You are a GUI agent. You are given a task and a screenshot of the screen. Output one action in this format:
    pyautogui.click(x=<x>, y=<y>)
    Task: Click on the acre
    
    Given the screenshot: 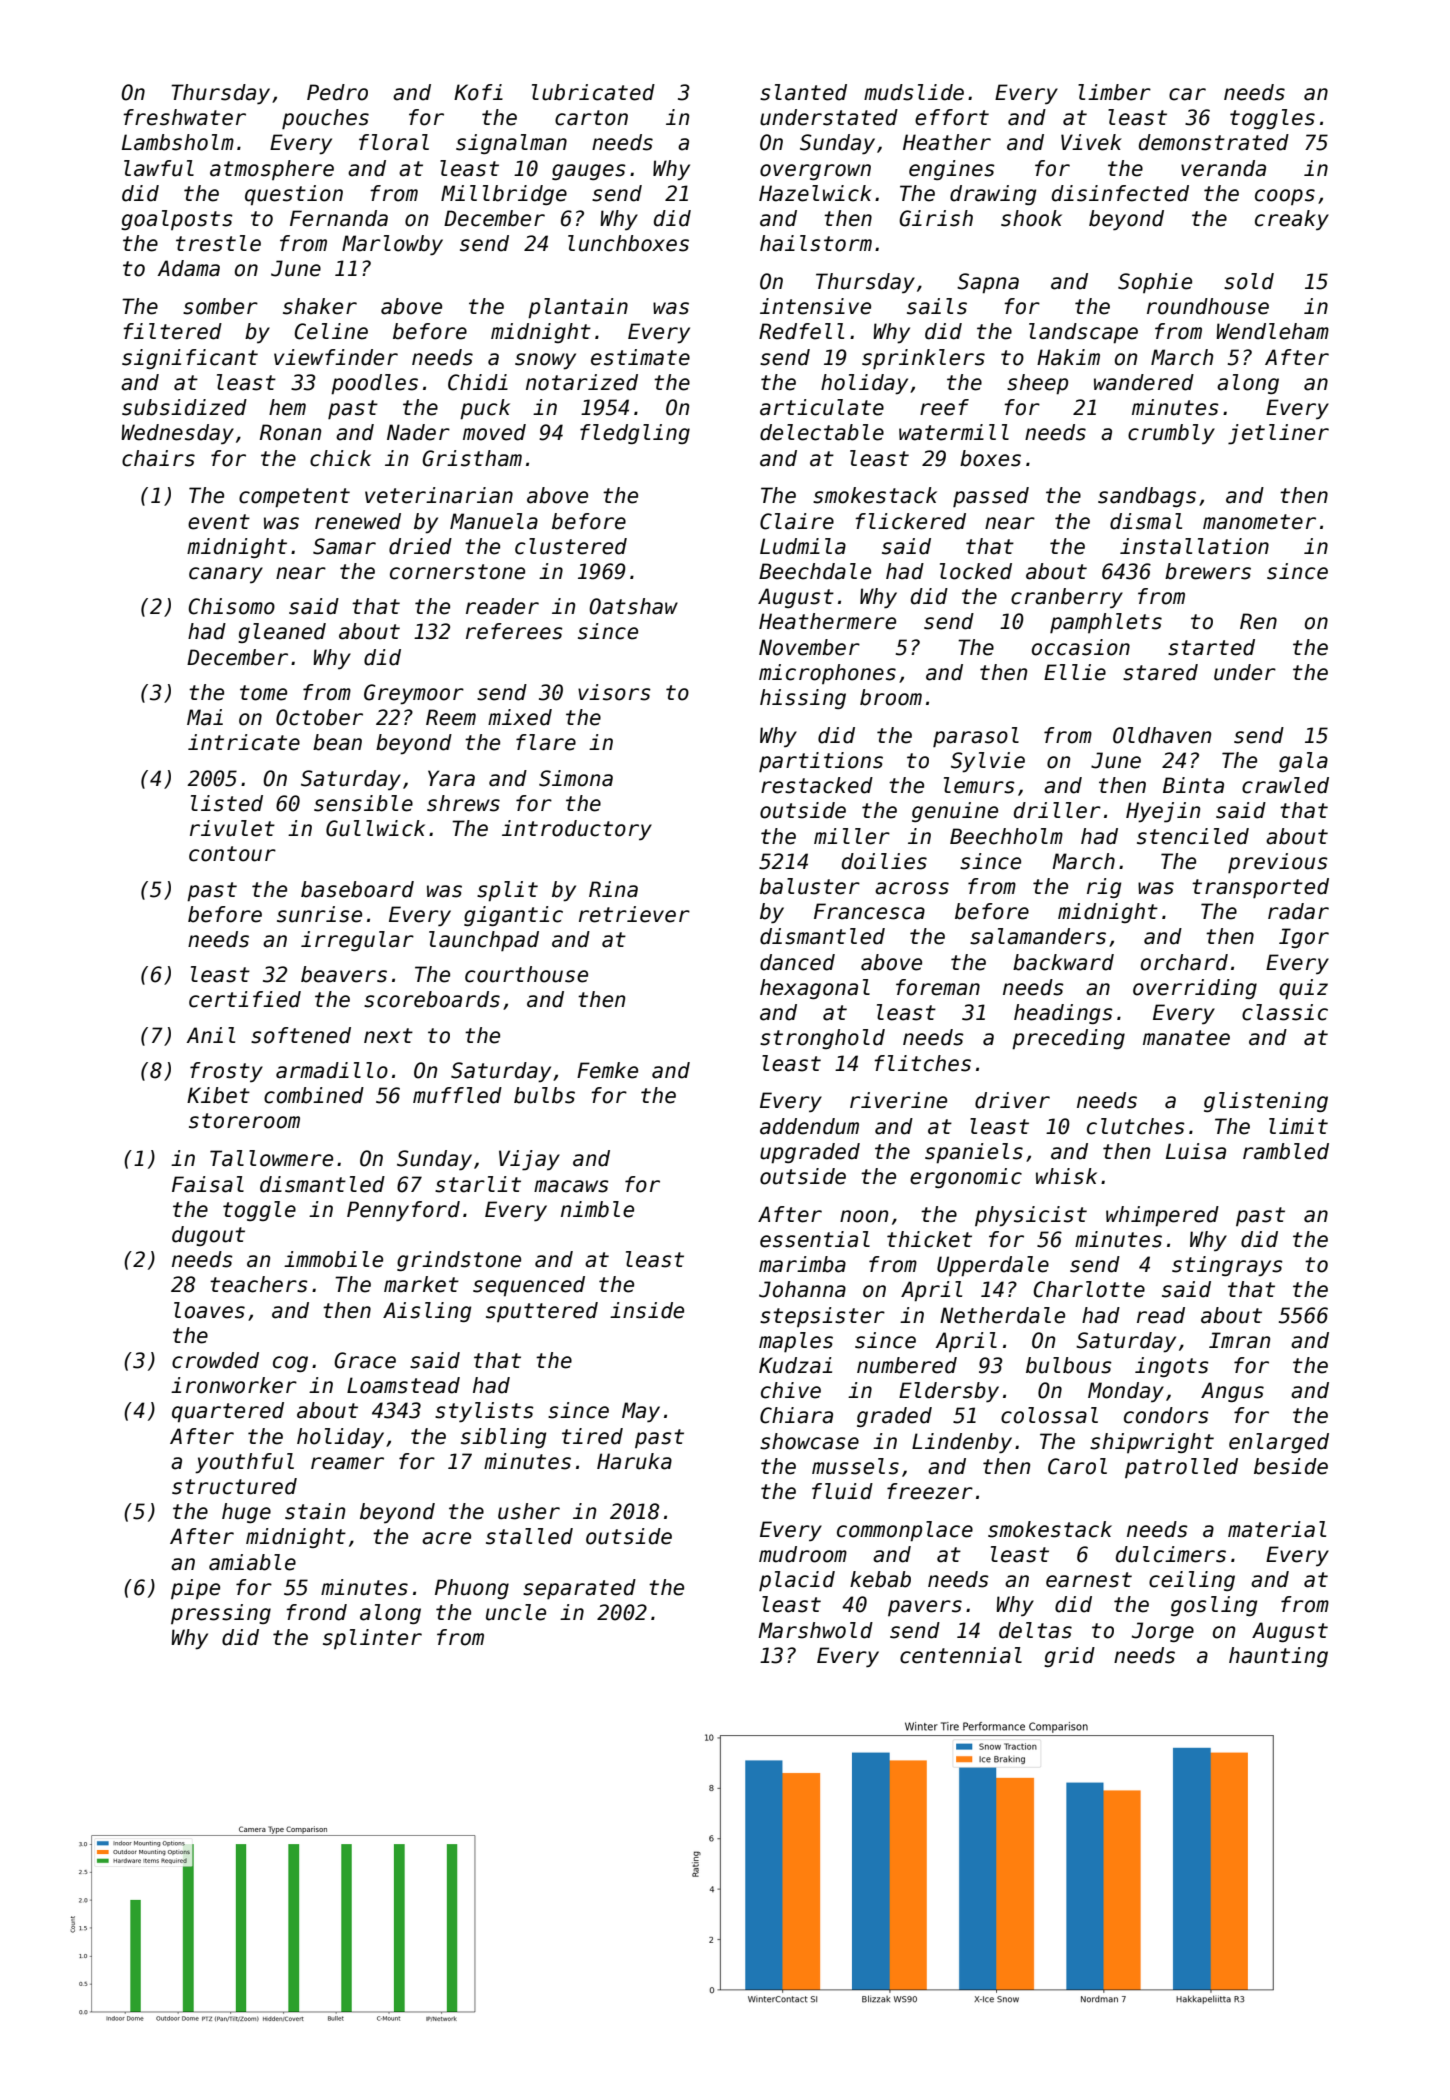 What is the action you would take?
    pyautogui.click(x=446, y=1538)
